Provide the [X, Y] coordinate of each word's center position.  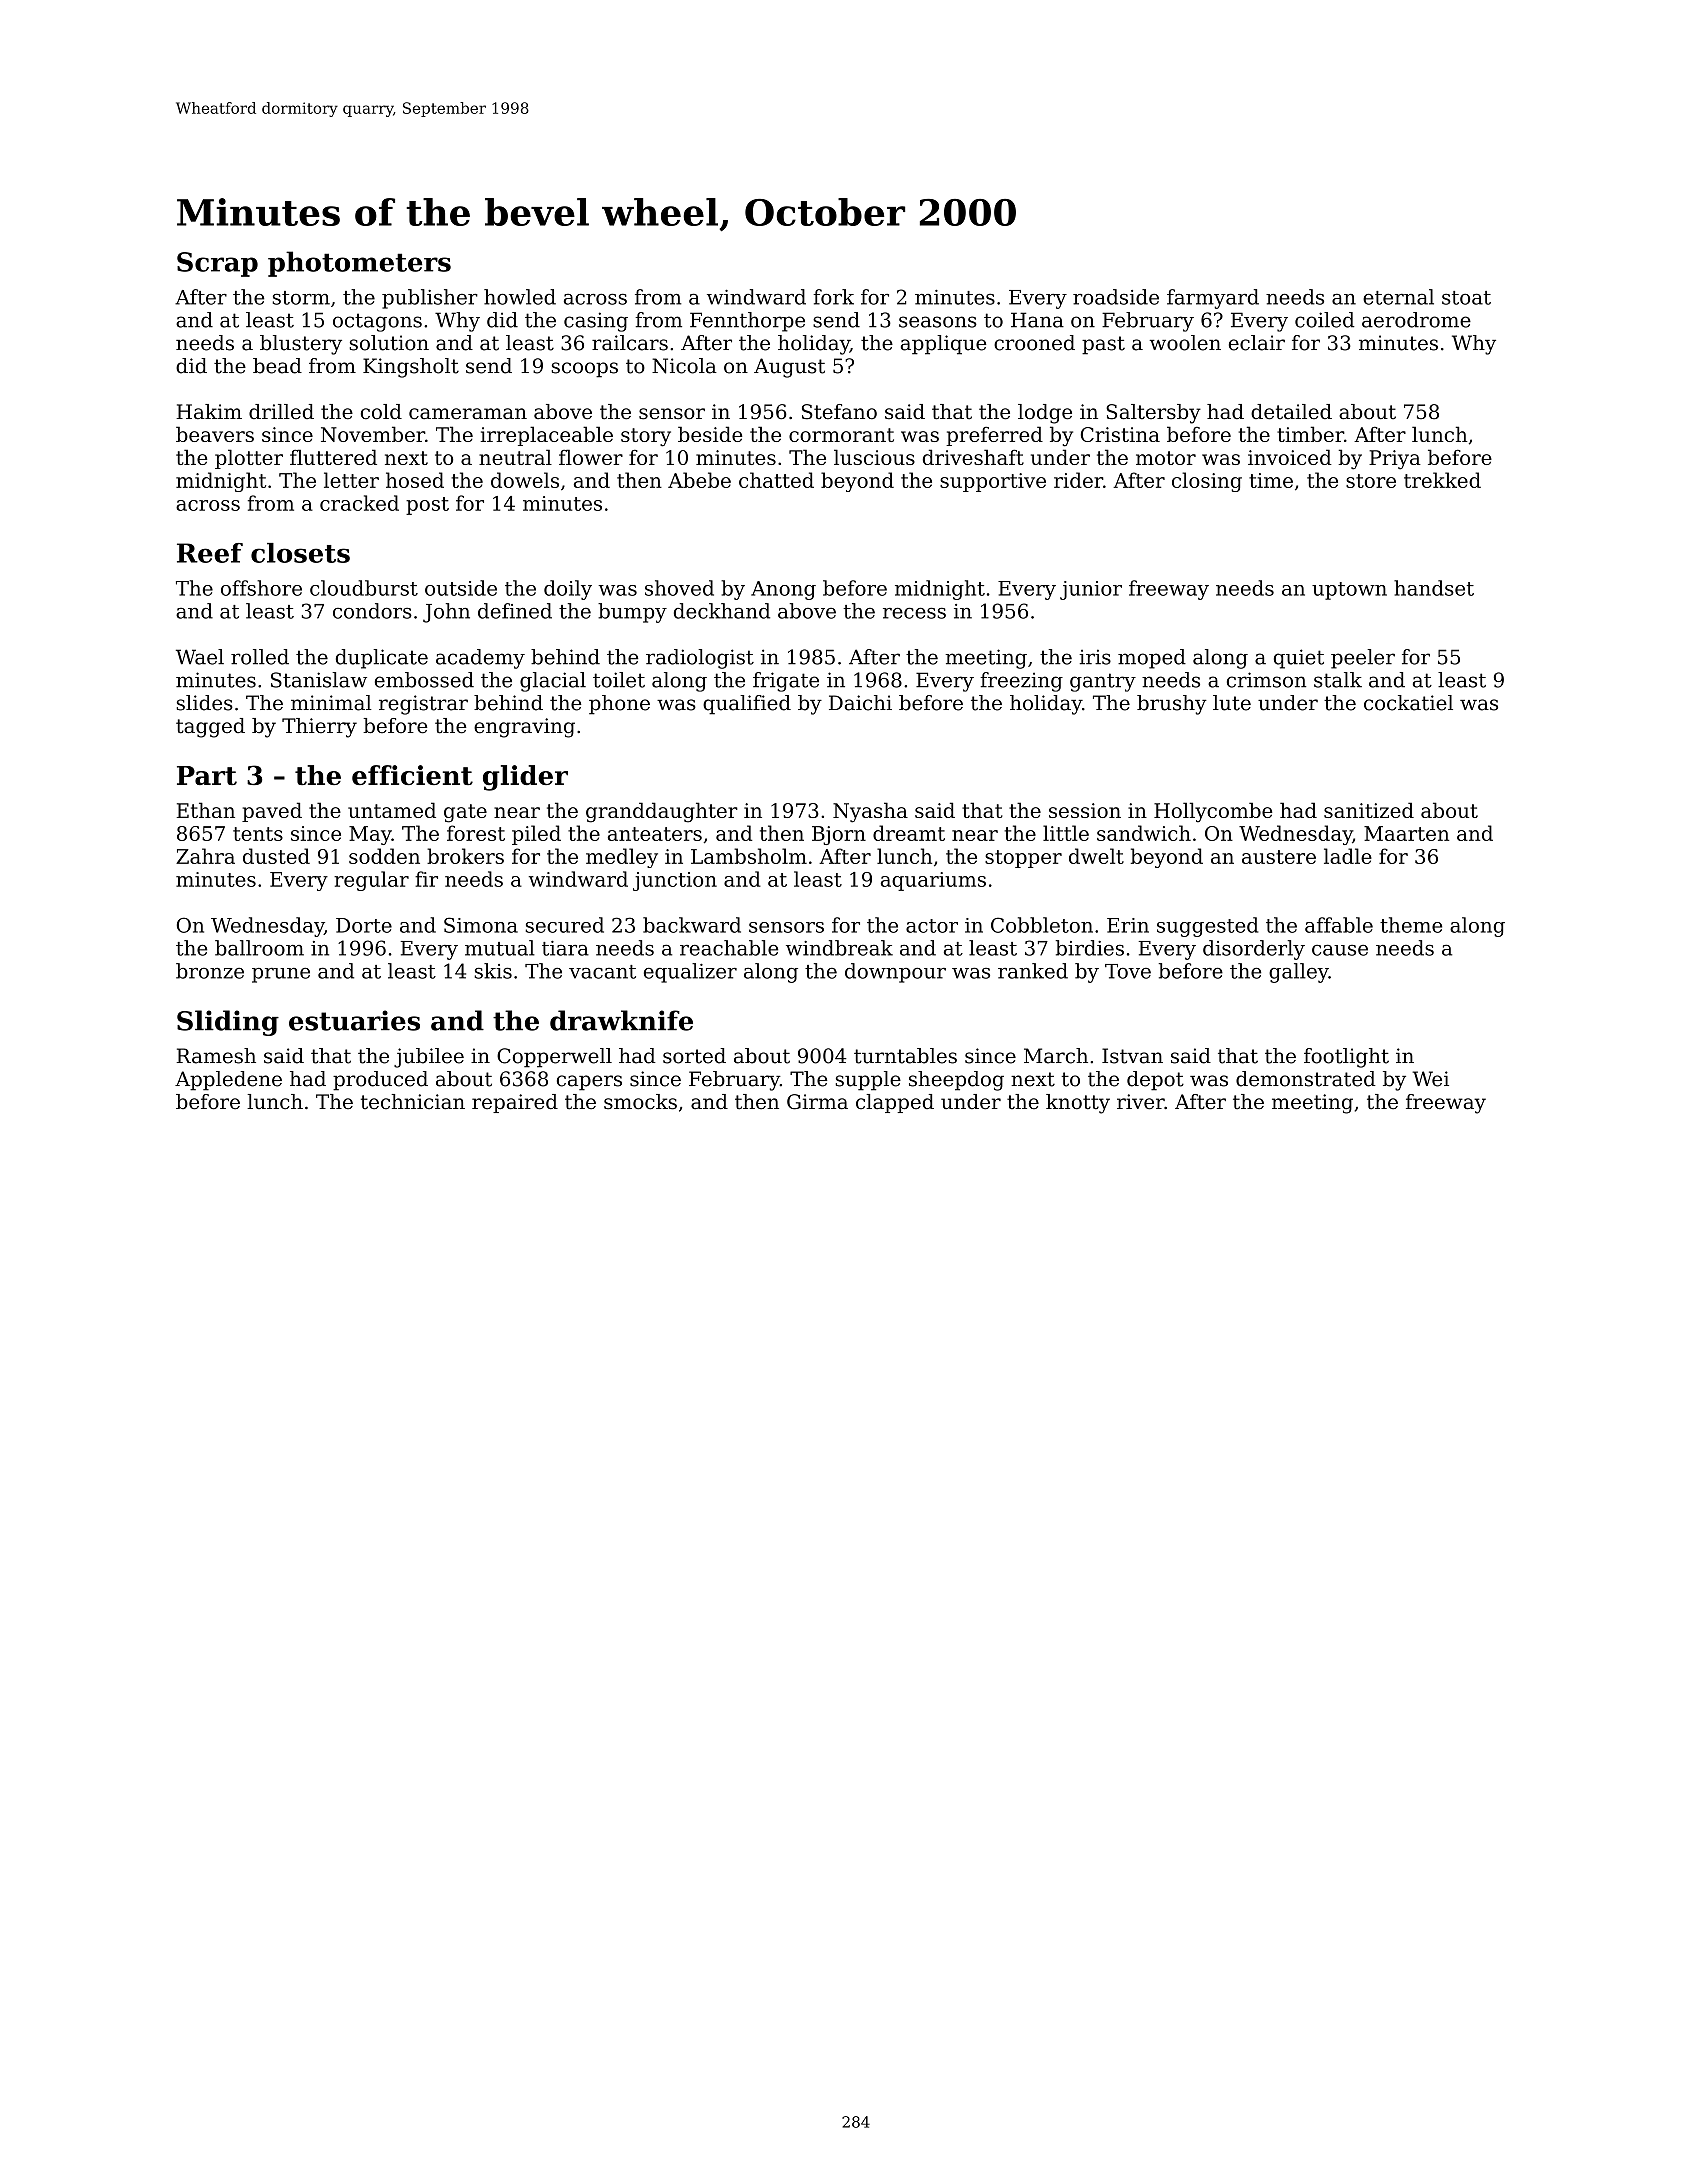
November [373, 434]
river [1141, 1102]
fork [833, 297]
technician [413, 1102]
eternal [1398, 297]
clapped [895, 1103]
